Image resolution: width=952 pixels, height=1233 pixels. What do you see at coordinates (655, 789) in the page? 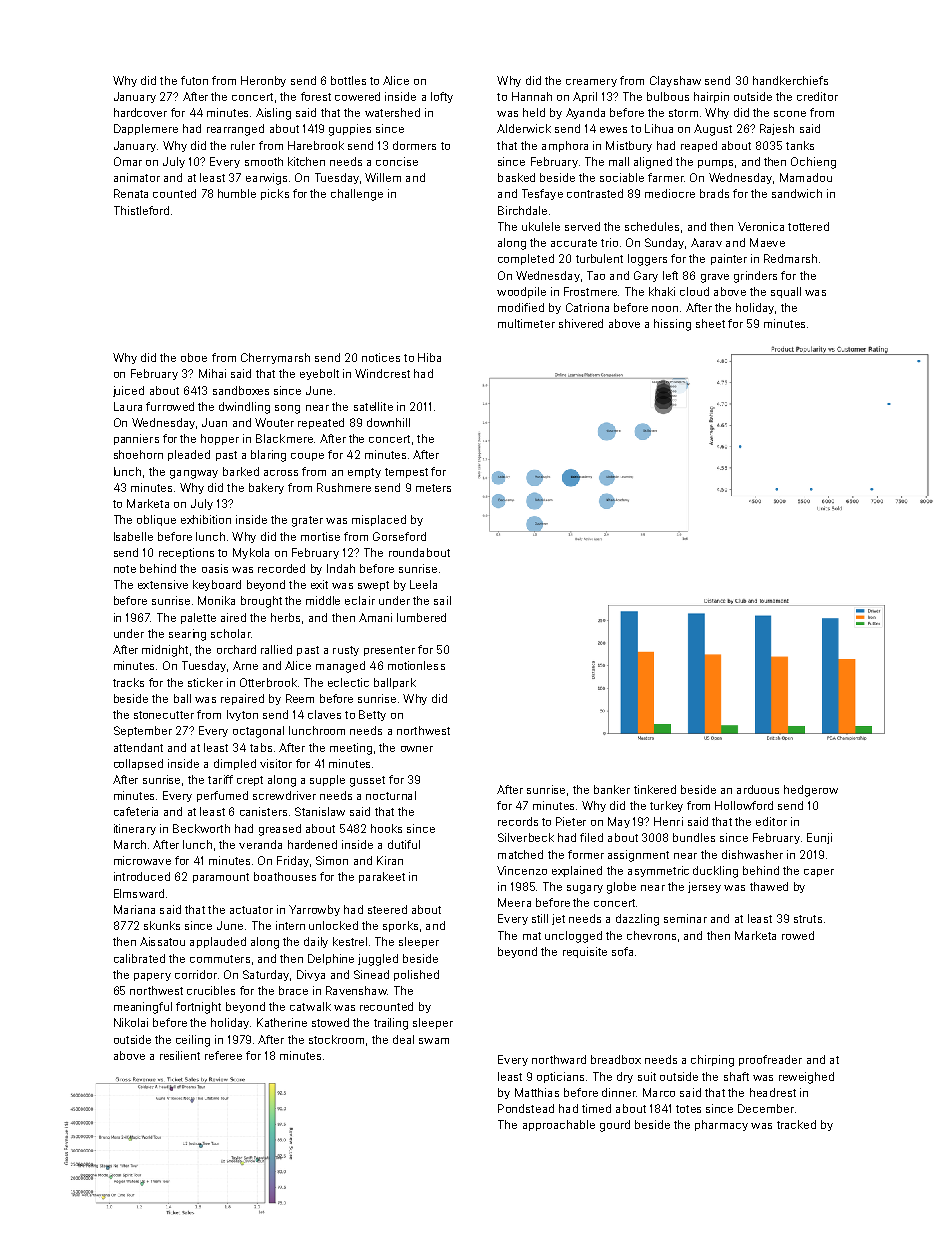
I see `tinkered` at bounding box center [655, 789].
